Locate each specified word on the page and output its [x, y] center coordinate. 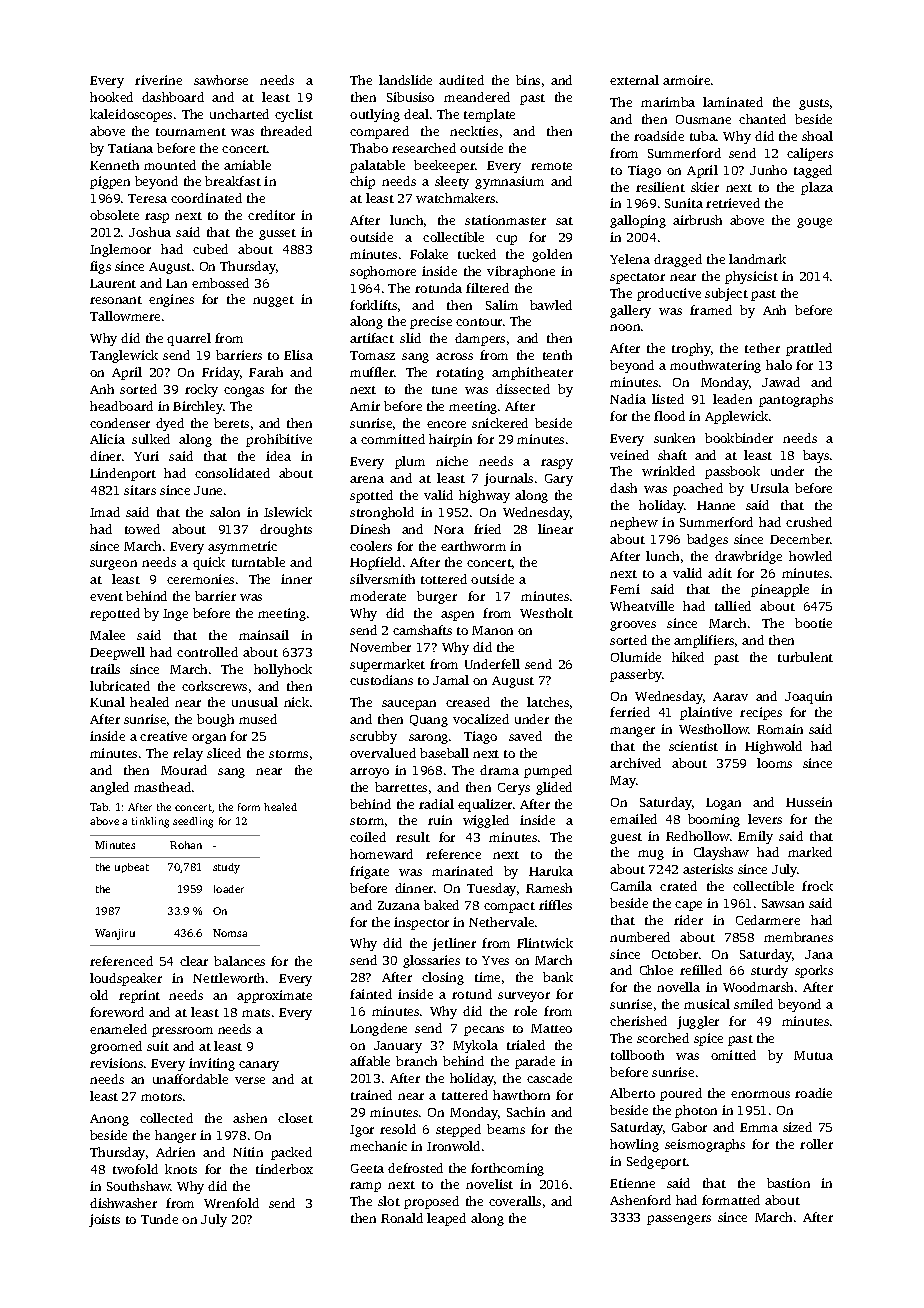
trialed [526, 1045]
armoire [686, 80]
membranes [798, 937]
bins [528, 80]
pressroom [182, 1032]
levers [765, 819]
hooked [111, 97]
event [106, 597]
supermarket [387, 665]
